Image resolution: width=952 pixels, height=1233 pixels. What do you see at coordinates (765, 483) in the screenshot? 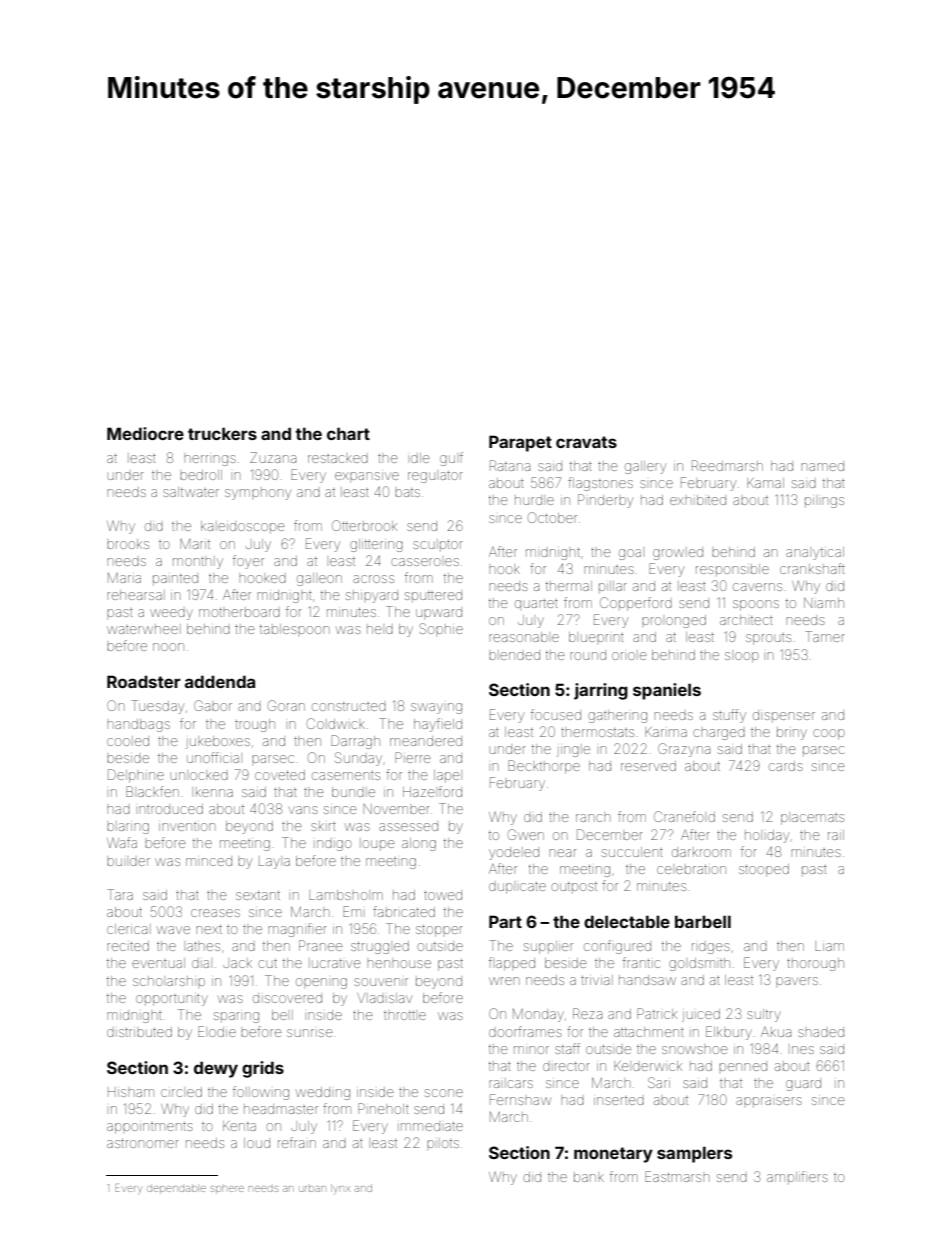
I see `Kamal` at bounding box center [765, 483].
